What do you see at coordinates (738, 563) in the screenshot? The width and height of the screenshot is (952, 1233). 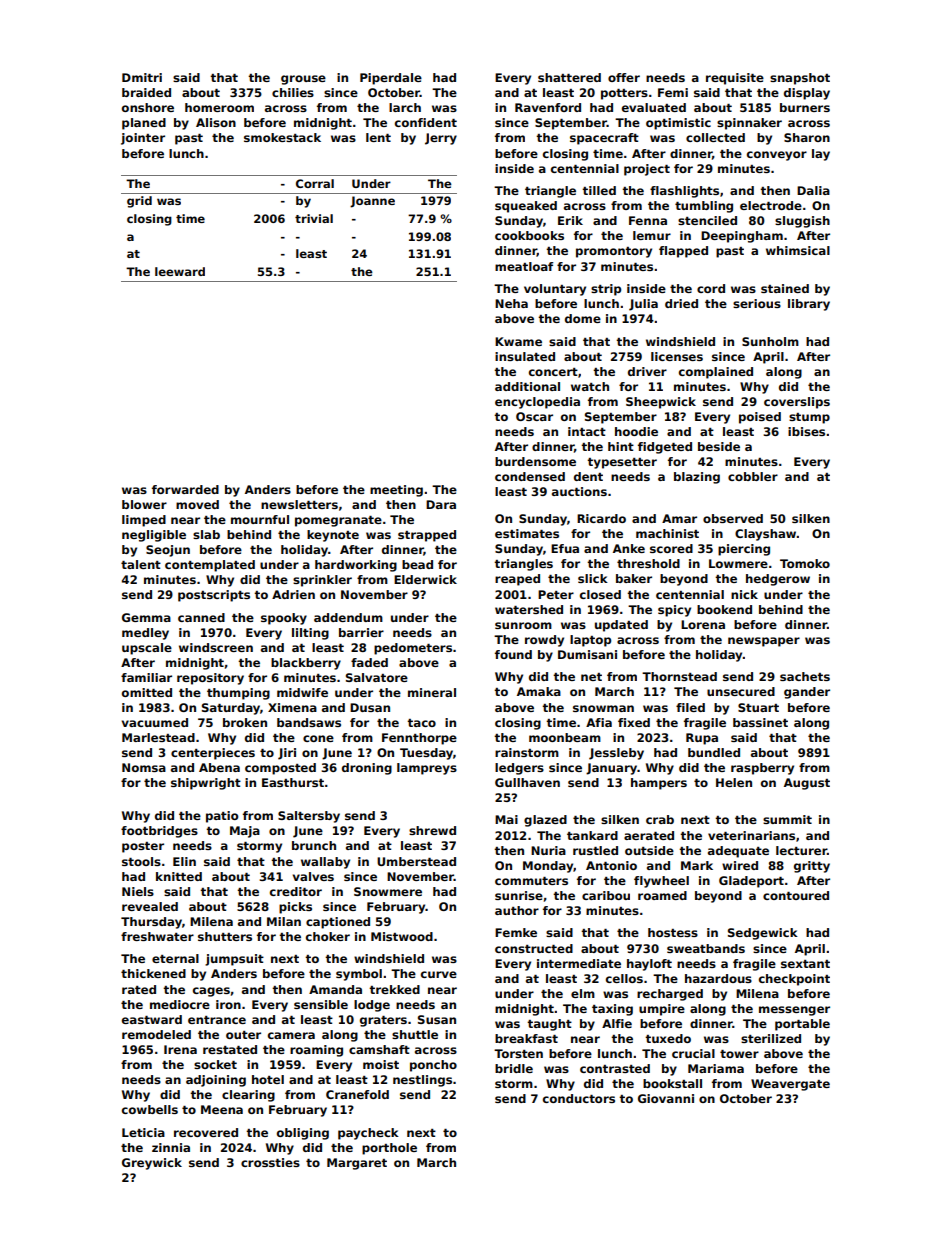 I see `Lowmere` at bounding box center [738, 563].
